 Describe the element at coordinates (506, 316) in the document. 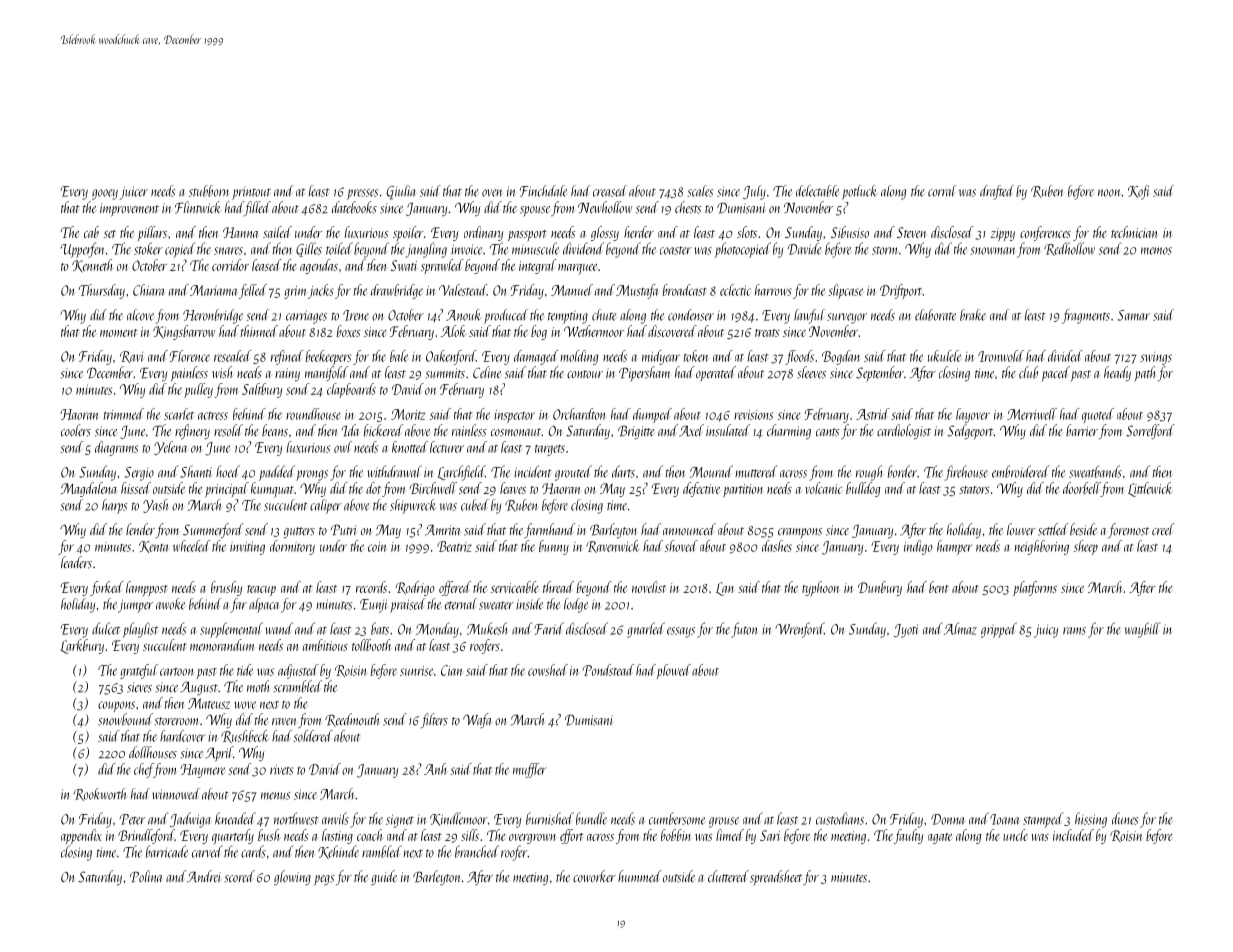

I see `produced` at that location.
